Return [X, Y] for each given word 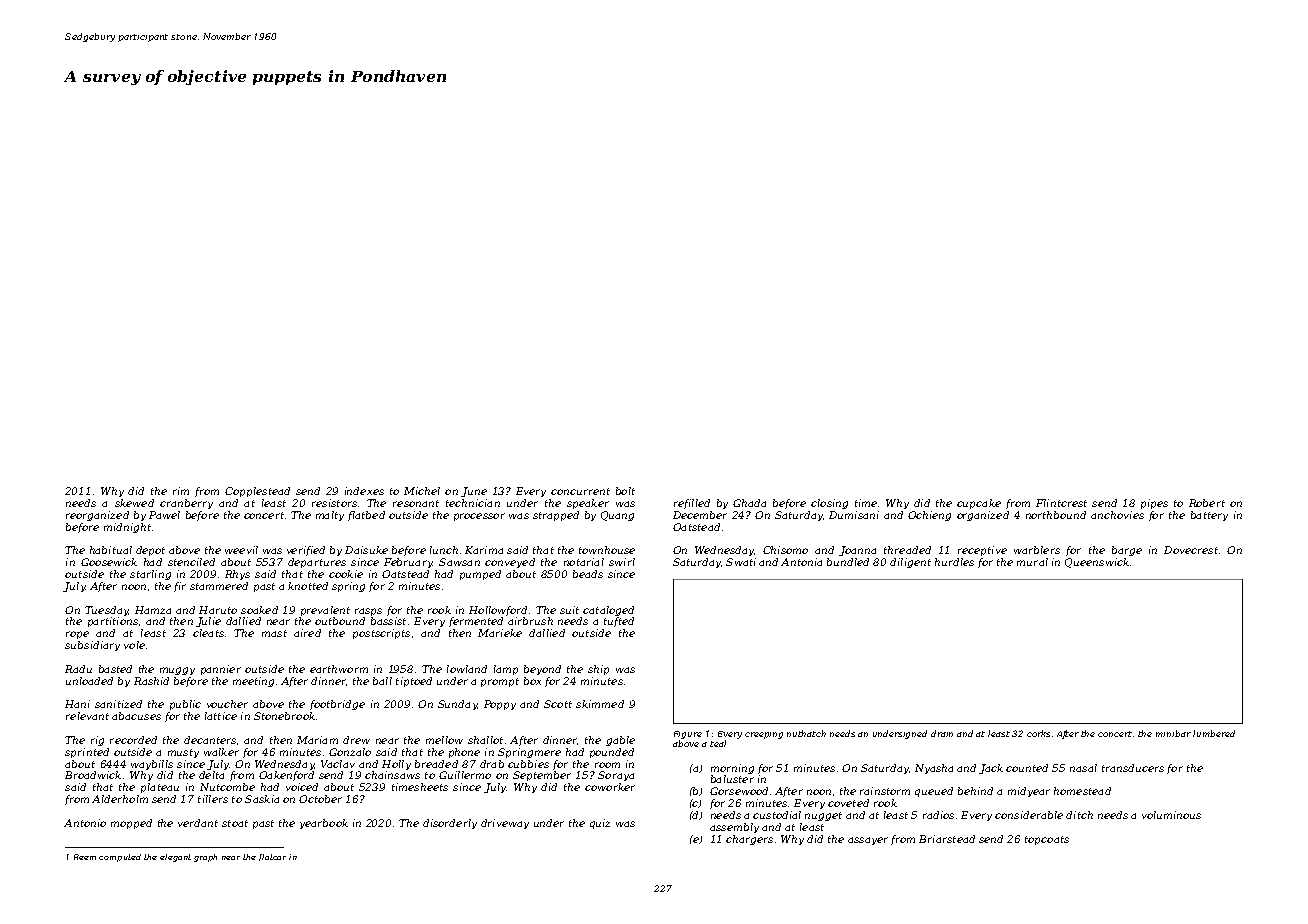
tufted [619, 622]
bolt [625, 491]
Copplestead [257, 492]
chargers [749, 840]
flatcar [272, 857]
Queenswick [1097, 563]
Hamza [153, 610]
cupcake [979, 504]
